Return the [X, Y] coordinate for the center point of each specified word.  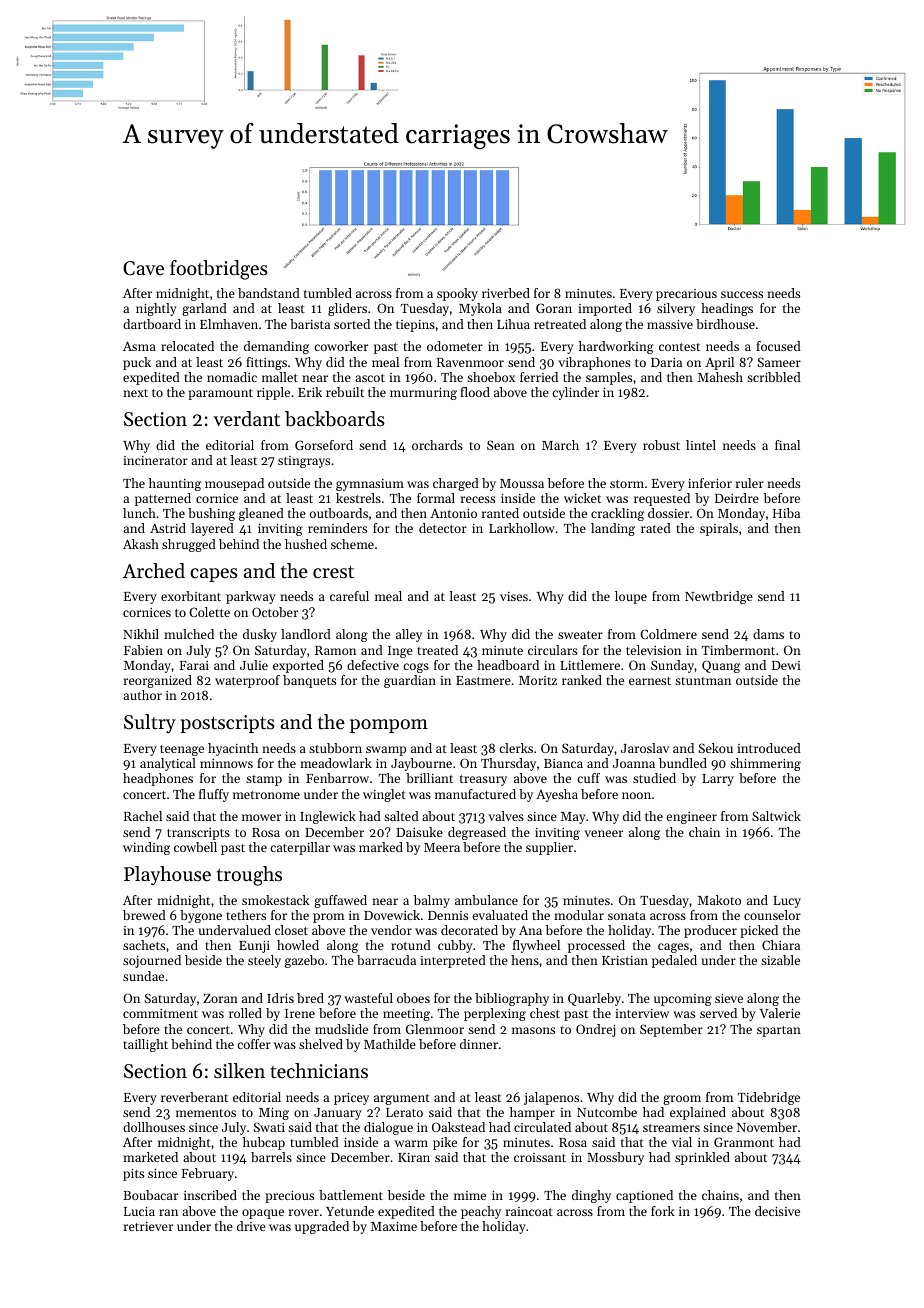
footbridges [219, 270]
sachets [144, 945]
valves [506, 816]
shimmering [765, 764]
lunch [139, 513]
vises [514, 596]
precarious [686, 295]
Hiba [786, 513]
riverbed [506, 293]
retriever [148, 1226]
